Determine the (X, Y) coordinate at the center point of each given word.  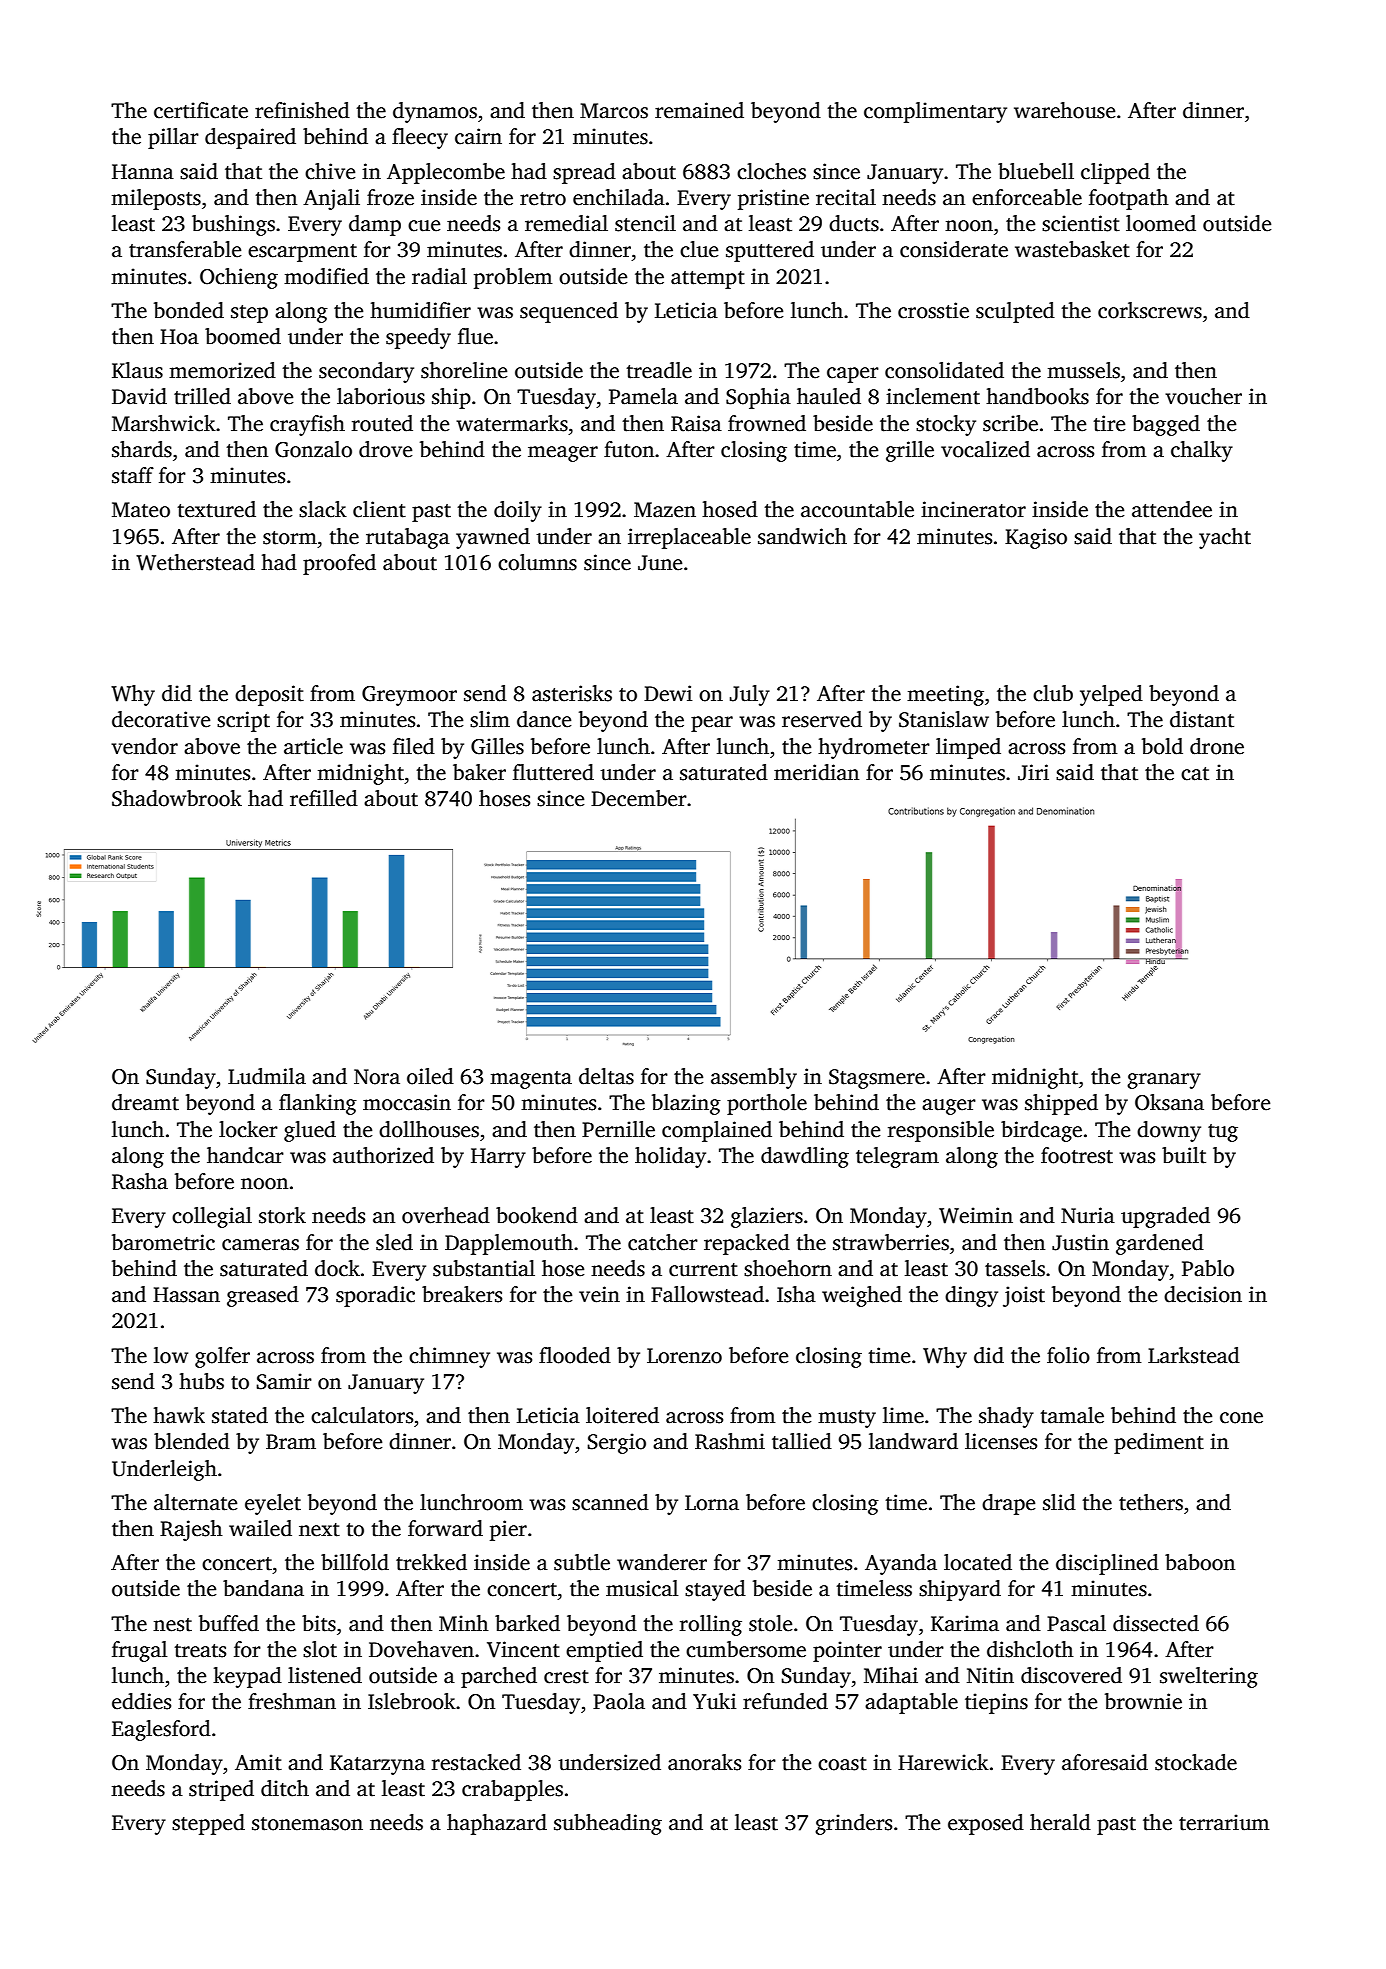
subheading (608, 1824)
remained (699, 110)
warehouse (1064, 110)
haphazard (497, 1824)
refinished (302, 110)
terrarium (1224, 1822)
